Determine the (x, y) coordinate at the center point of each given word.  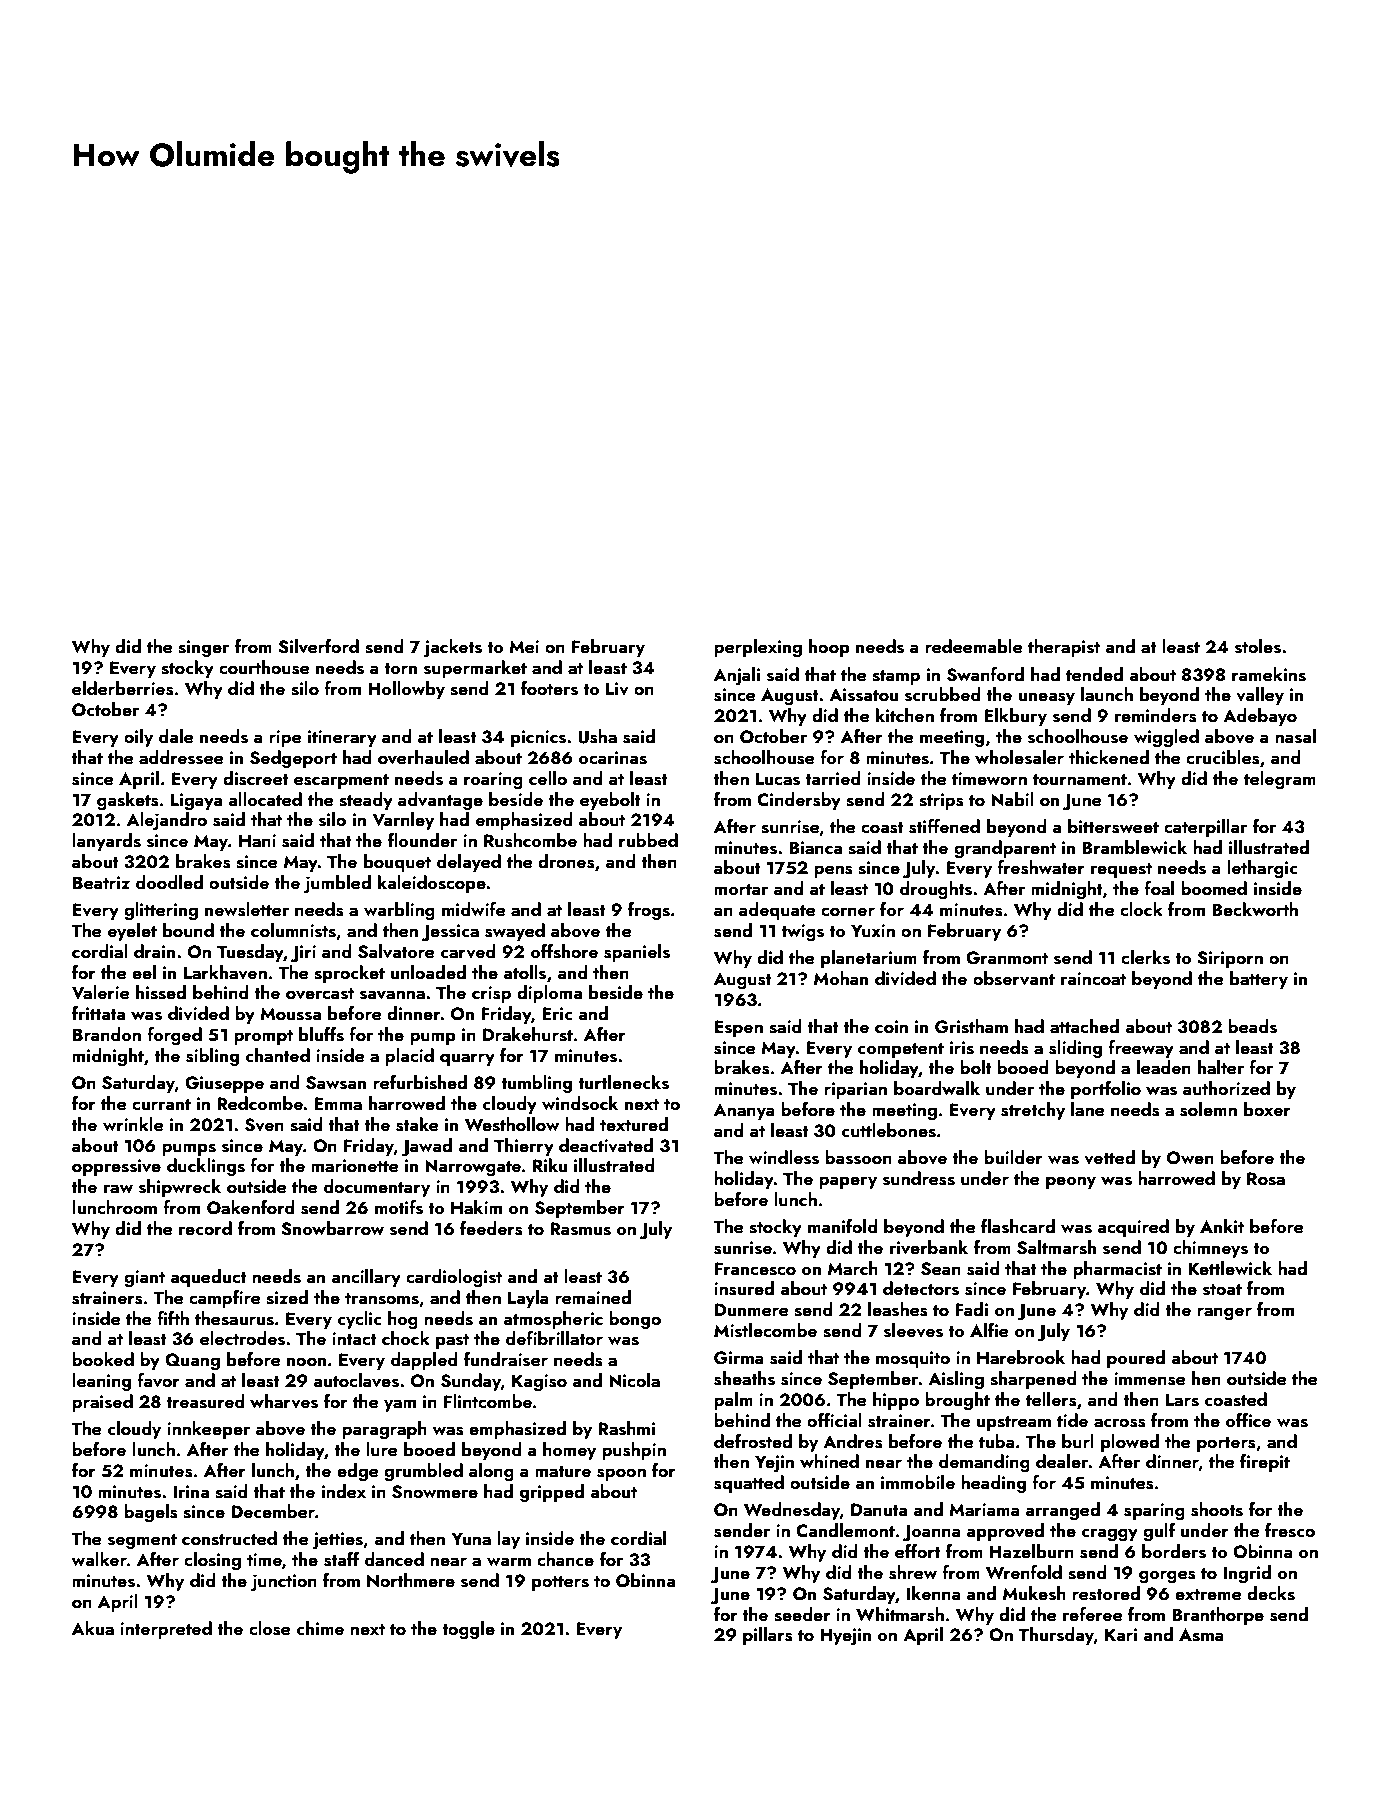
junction (284, 1582)
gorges (1167, 1576)
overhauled (423, 757)
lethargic (1262, 869)
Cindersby (799, 801)
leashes (898, 1309)
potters (560, 1583)
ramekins (1269, 674)
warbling (399, 911)
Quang (192, 1361)
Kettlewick (1230, 1268)
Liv (617, 689)
